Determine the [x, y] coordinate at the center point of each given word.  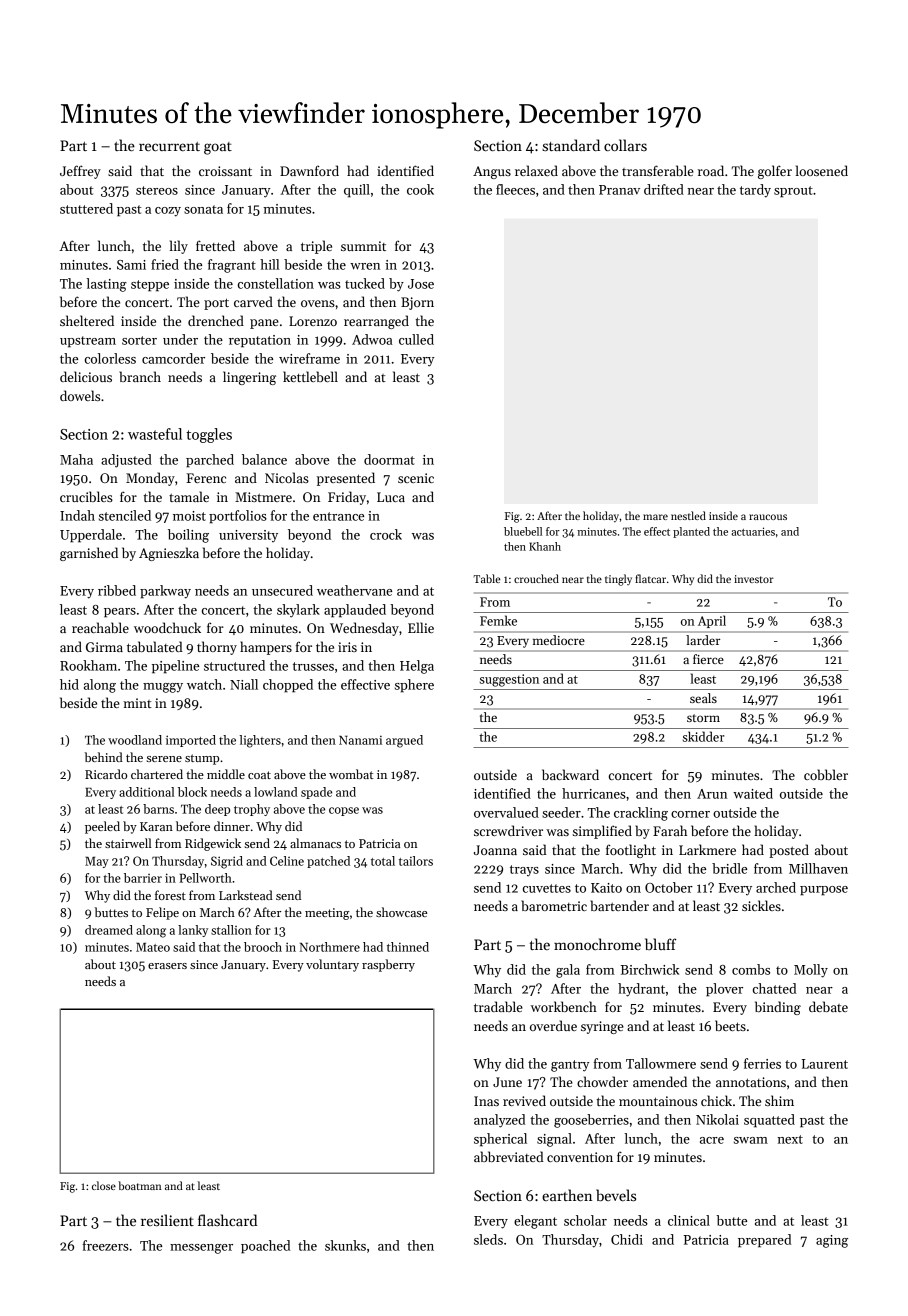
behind [104, 757]
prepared [764, 1241]
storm [703, 718]
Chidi [627, 1239]
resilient [167, 1220]
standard [571, 145]
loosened [822, 170]
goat [218, 148]
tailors [416, 861]
